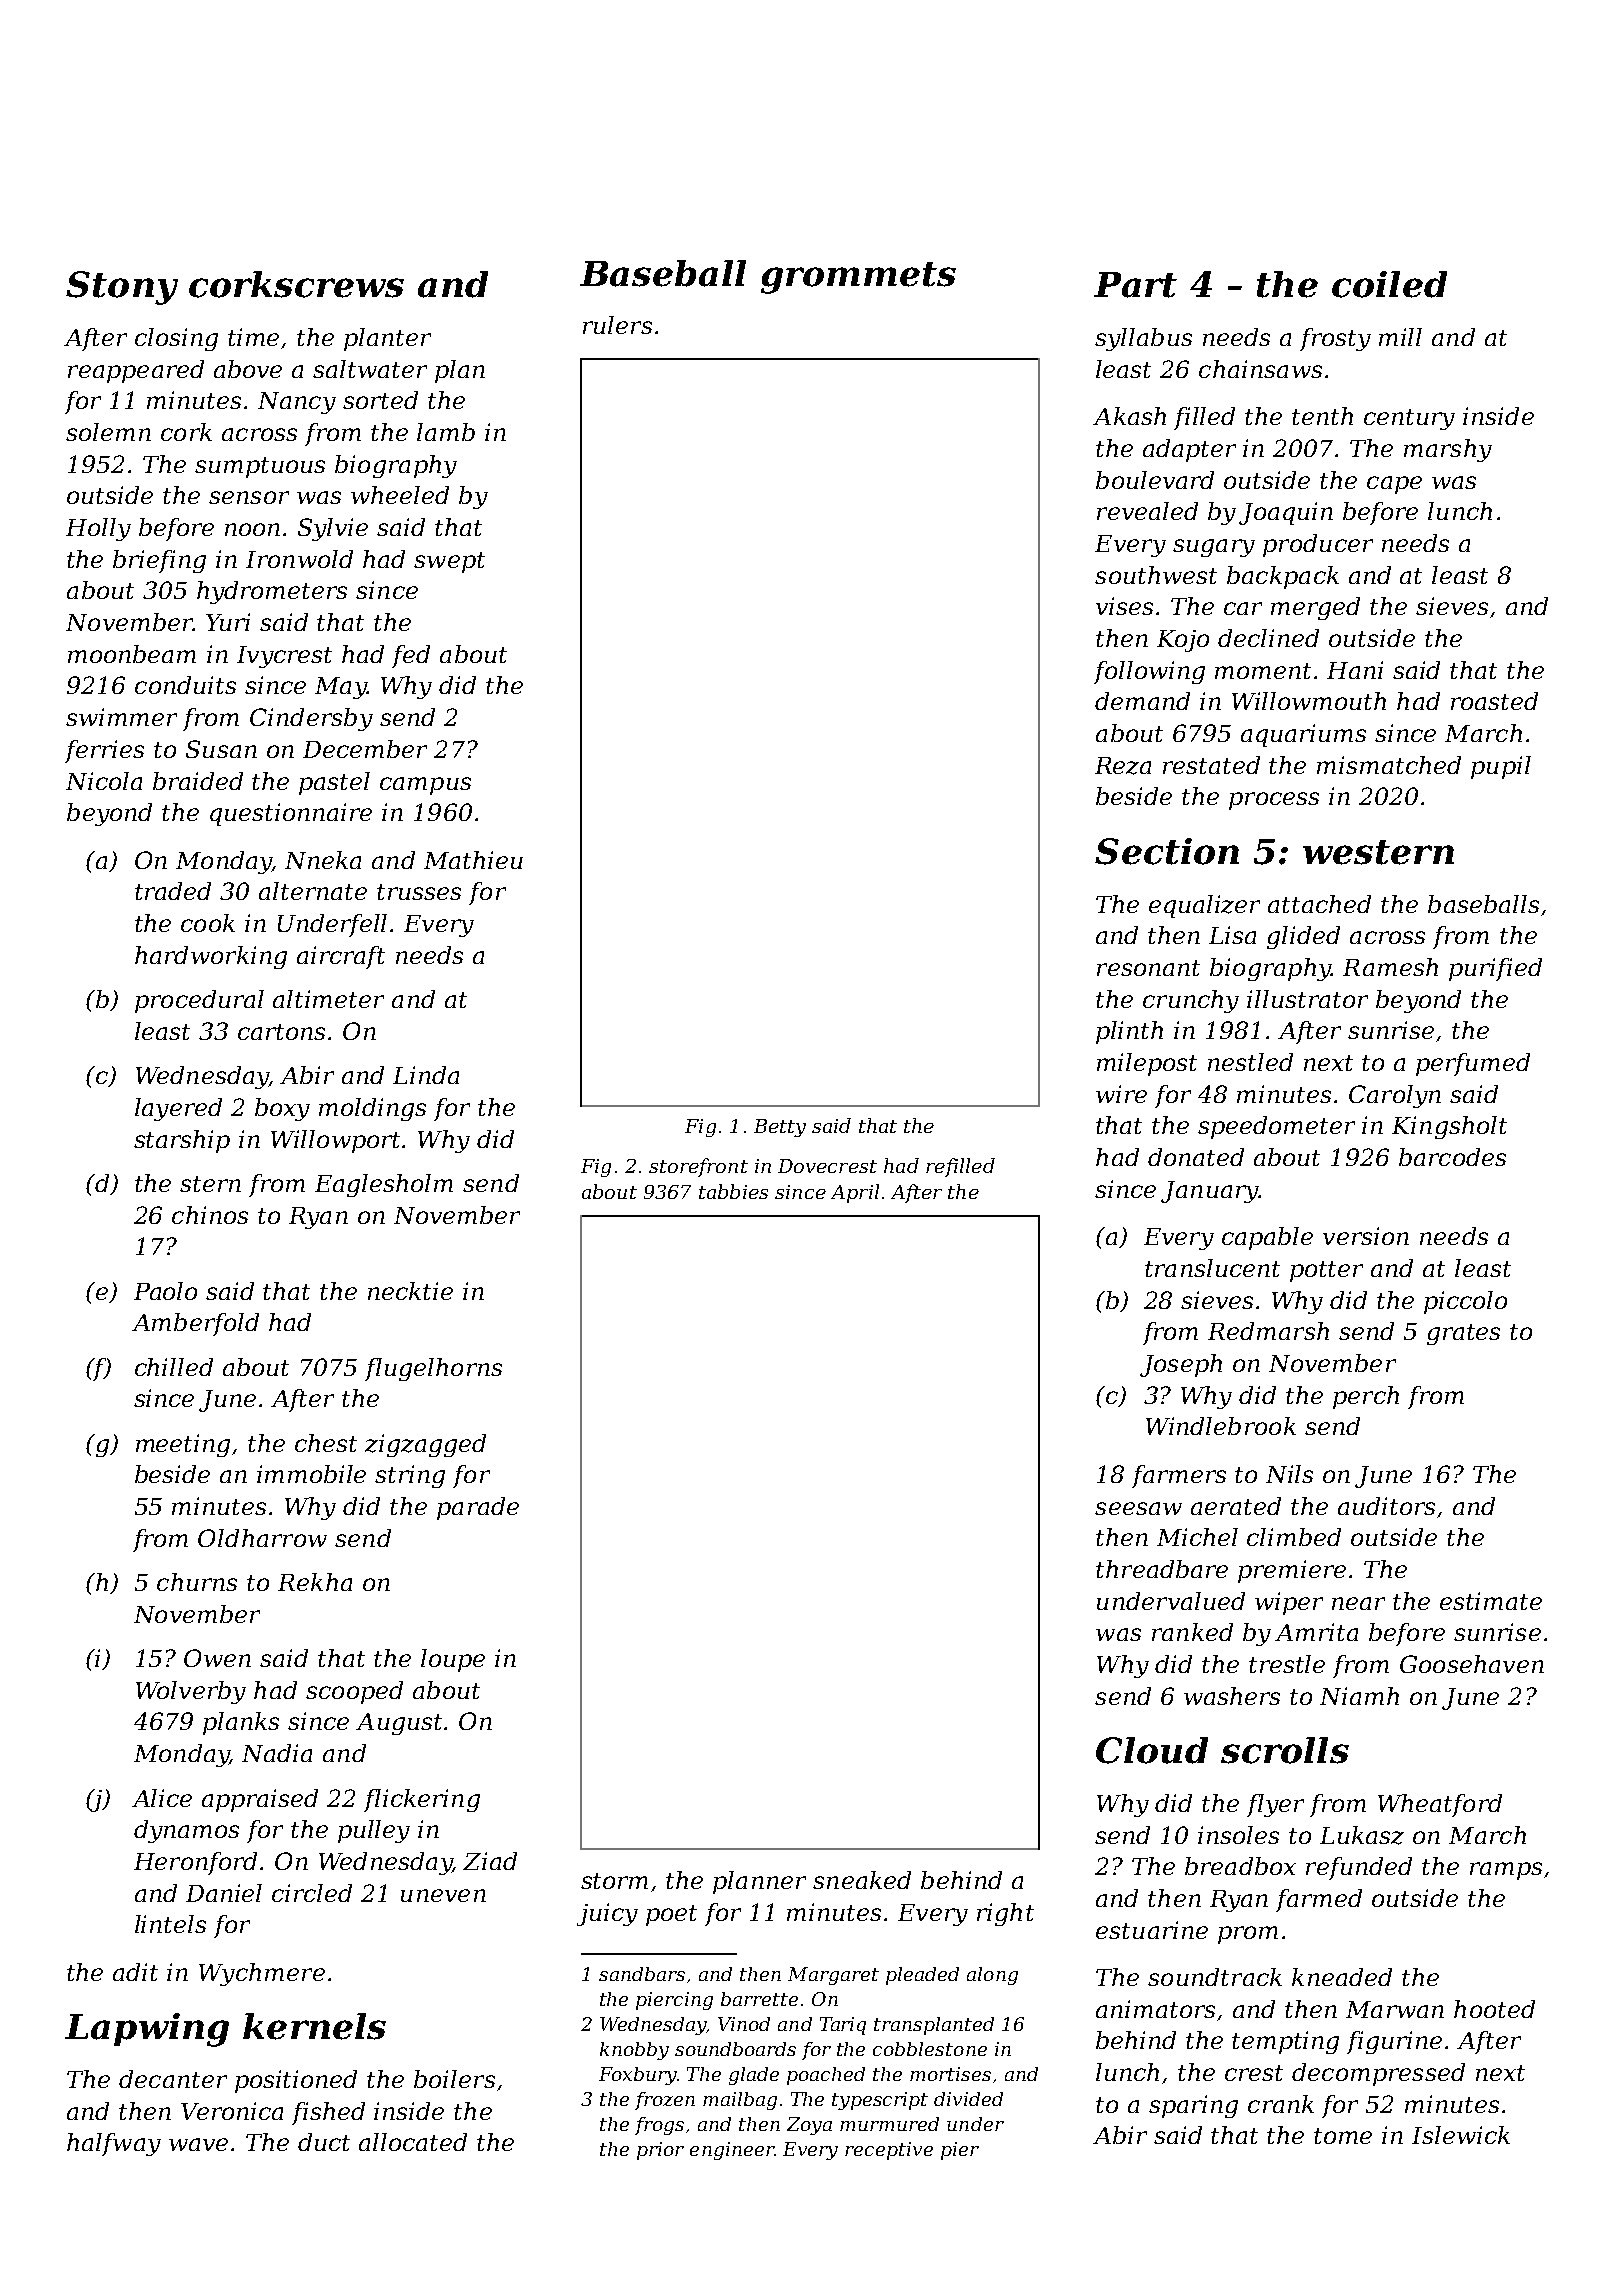 This document has width=1620, height=2292. What do you see at coordinates (1124, 606) in the document?
I see `vises` at bounding box center [1124, 606].
